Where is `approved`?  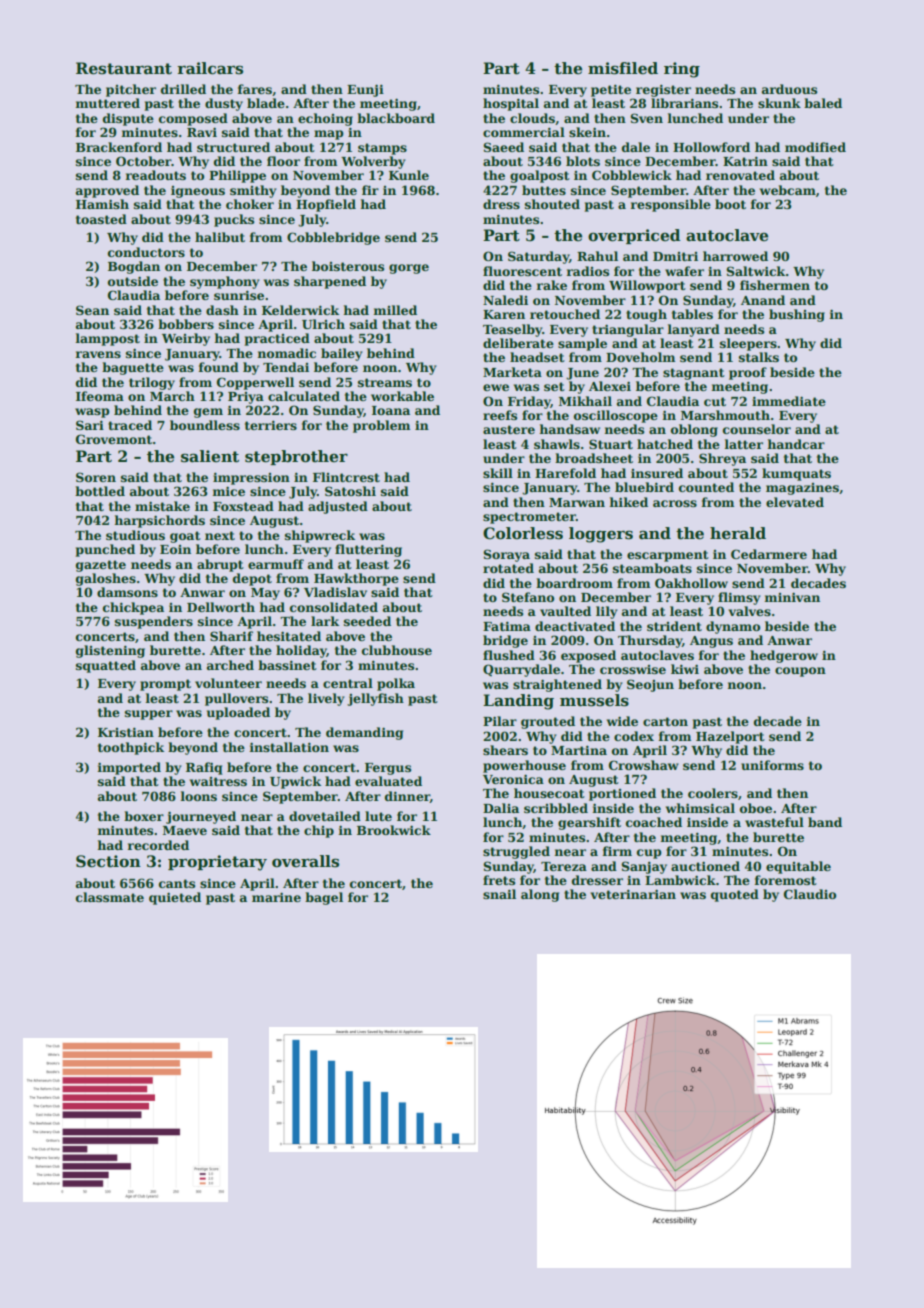 approved is located at coordinates (107, 191).
